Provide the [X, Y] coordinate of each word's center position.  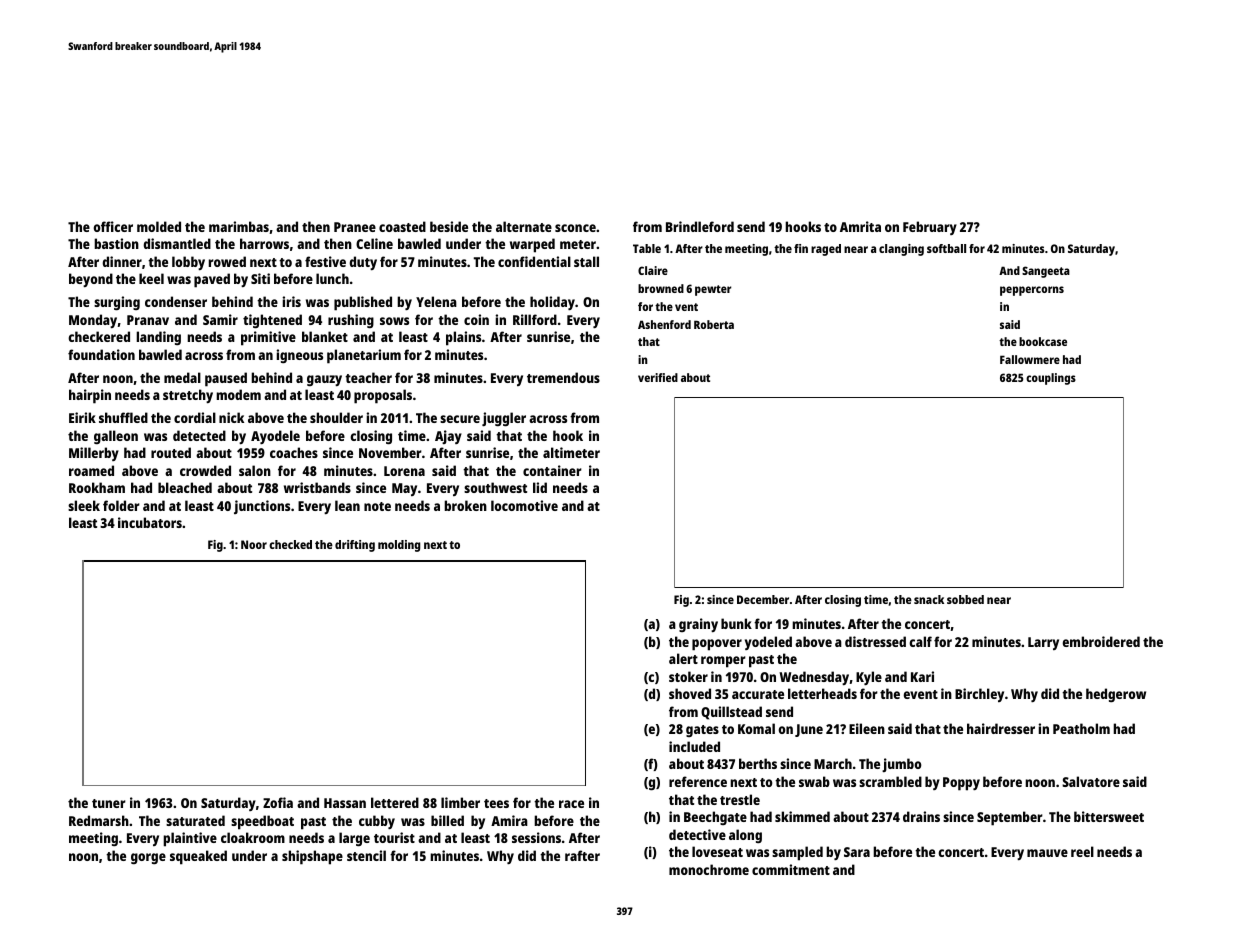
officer [113, 226]
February [930, 228]
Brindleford [700, 226]
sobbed [965, 599]
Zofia [278, 802]
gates [702, 731]
